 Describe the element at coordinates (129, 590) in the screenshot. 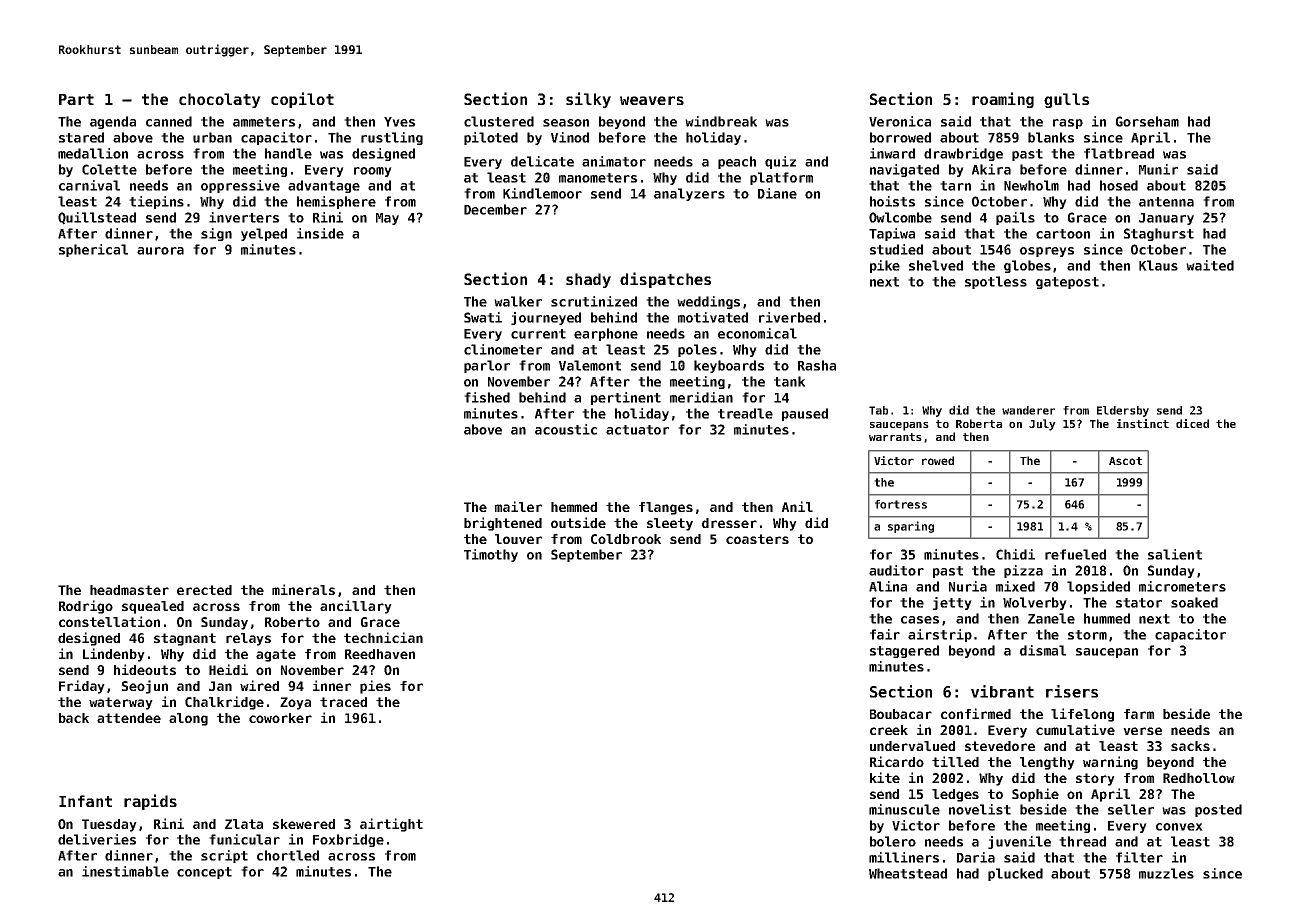

I see `headmaster` at that location.
